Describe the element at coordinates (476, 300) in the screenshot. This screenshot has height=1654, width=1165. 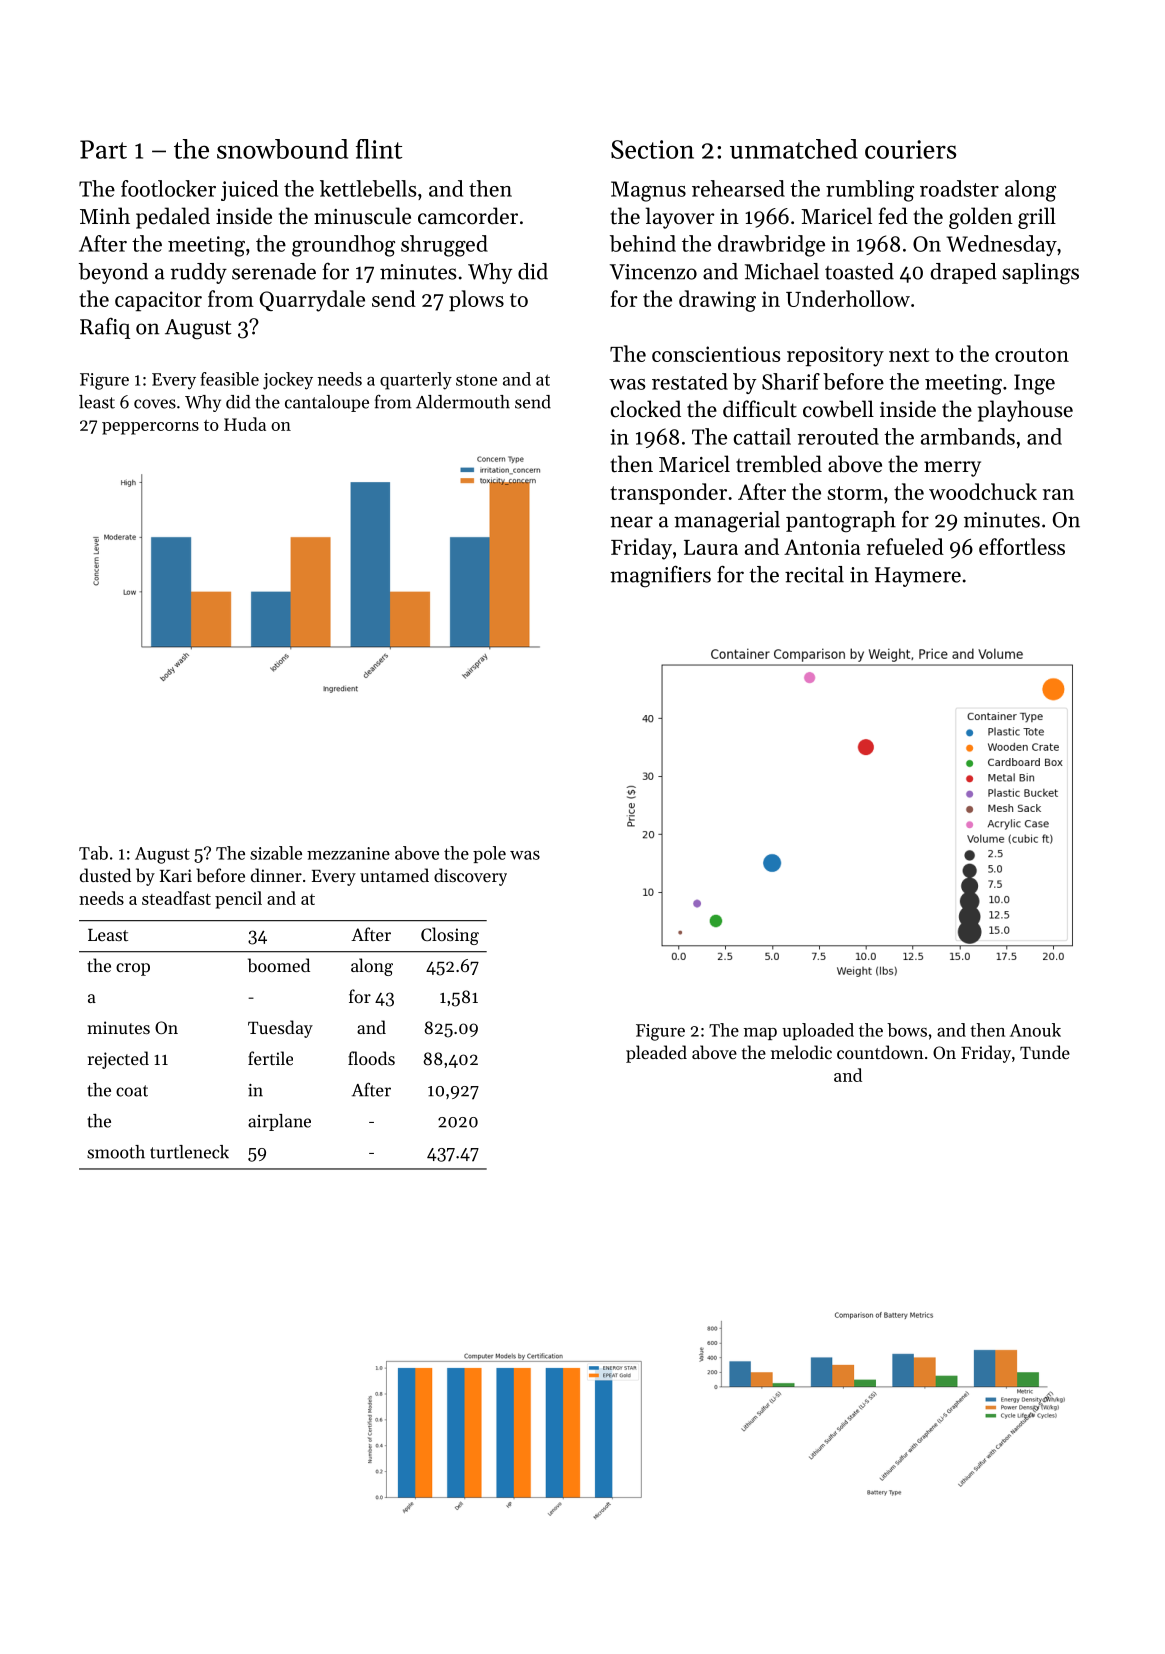
I see `plows` at that location.
